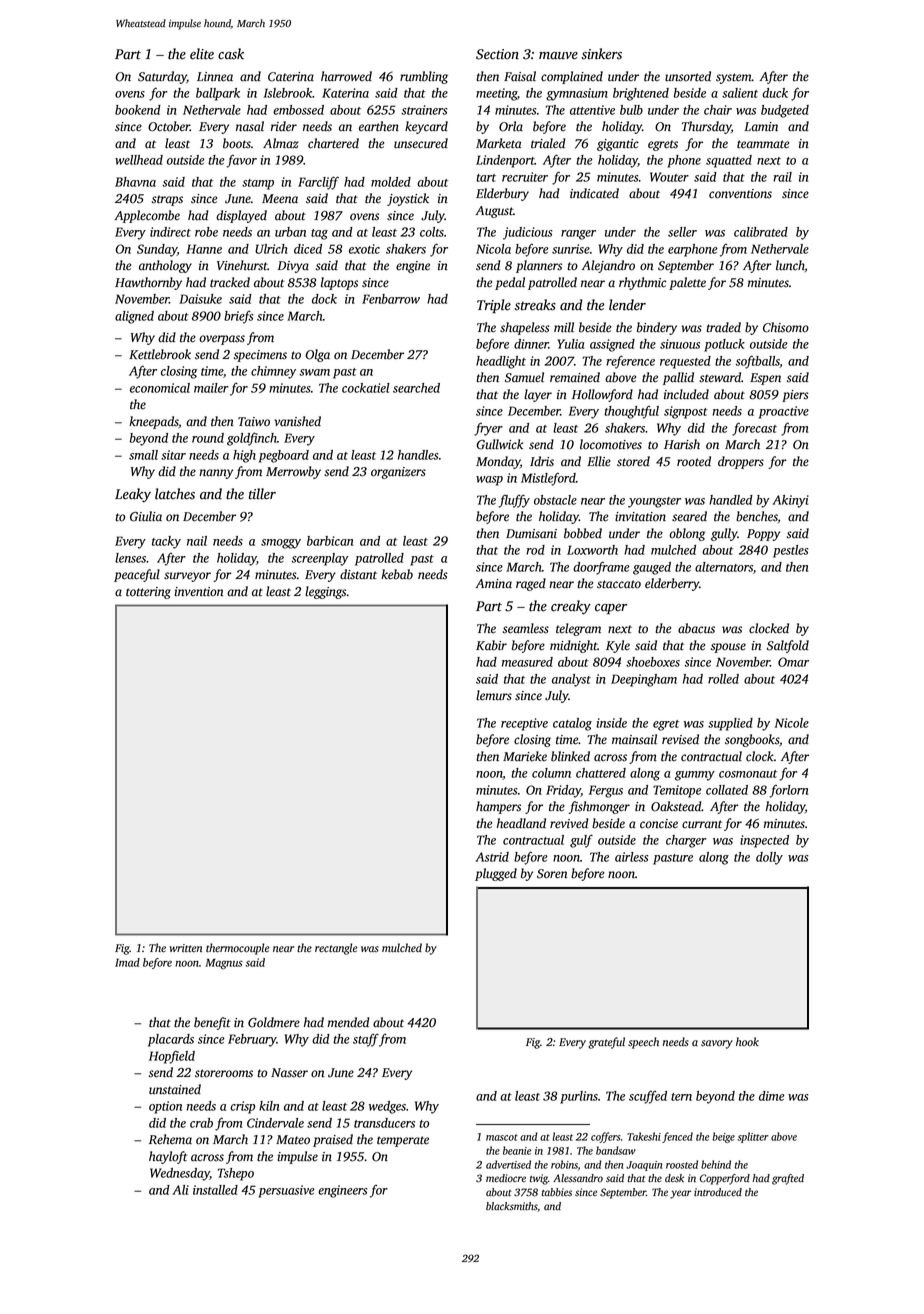 The height and width of the image is (1314, 924). Describe the element at coordinates (366, 1040) in the image. I see `staff` at that location.
